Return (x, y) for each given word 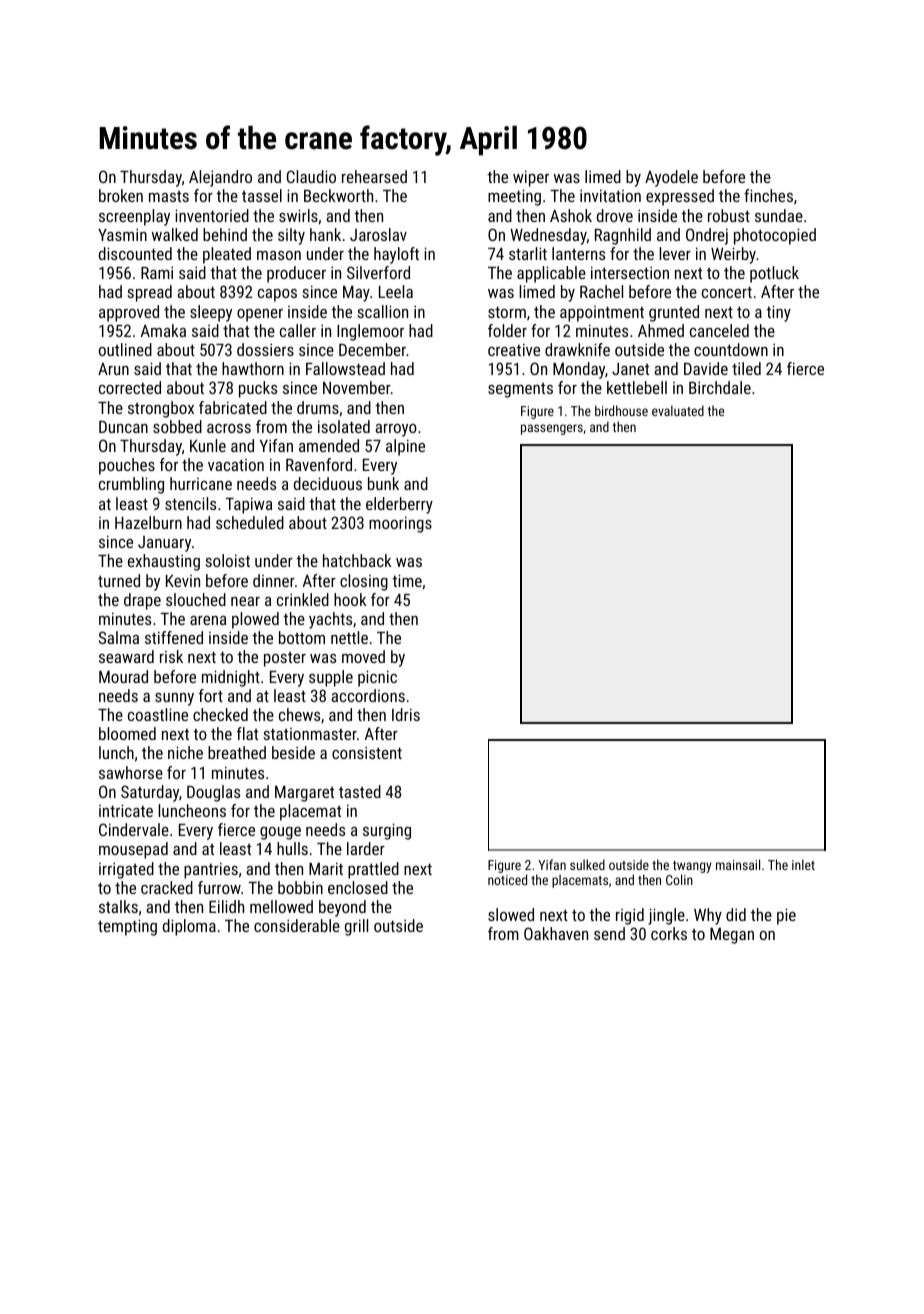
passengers (552, 429)
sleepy (211, 313)
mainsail (738, 864)
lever (675, 253)
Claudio (311, 176)
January (164, 544)
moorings (400, 524)
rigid (630, 916)
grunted (674, 313)
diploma (189, 927)
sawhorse (131, 772)
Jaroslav (378, 234)
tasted (360, 791)
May (356, 293)
